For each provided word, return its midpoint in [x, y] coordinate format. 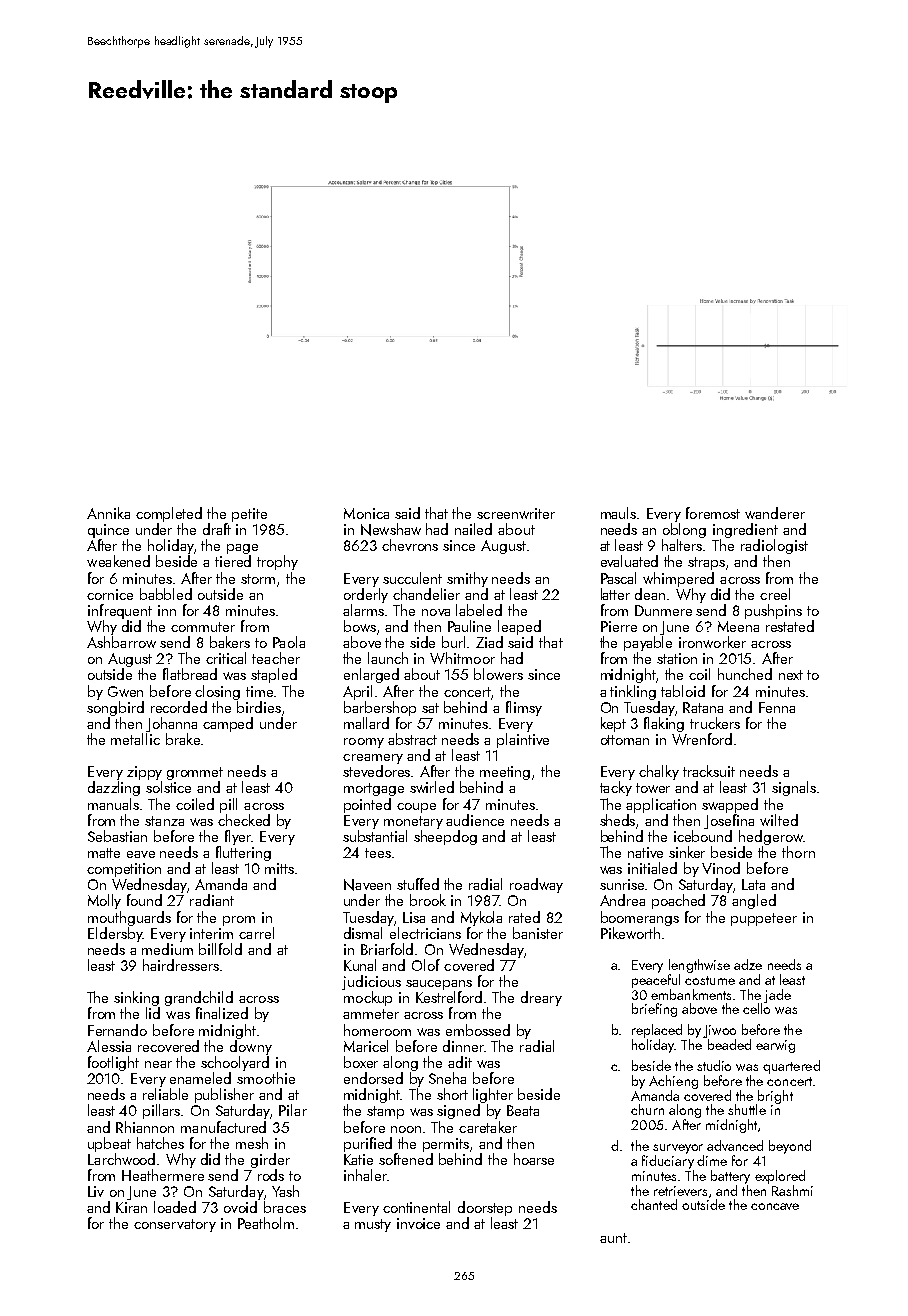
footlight [113, 1063]
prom [239, 921]
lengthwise [699, 966]
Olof [426, 965]
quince [108, 531]
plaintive [523, 740]
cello [756, 1008]
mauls [618, 513]
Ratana [703, 707]
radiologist [774, 546]
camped [228, 724]
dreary [541, 998]
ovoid [240, 1207]
